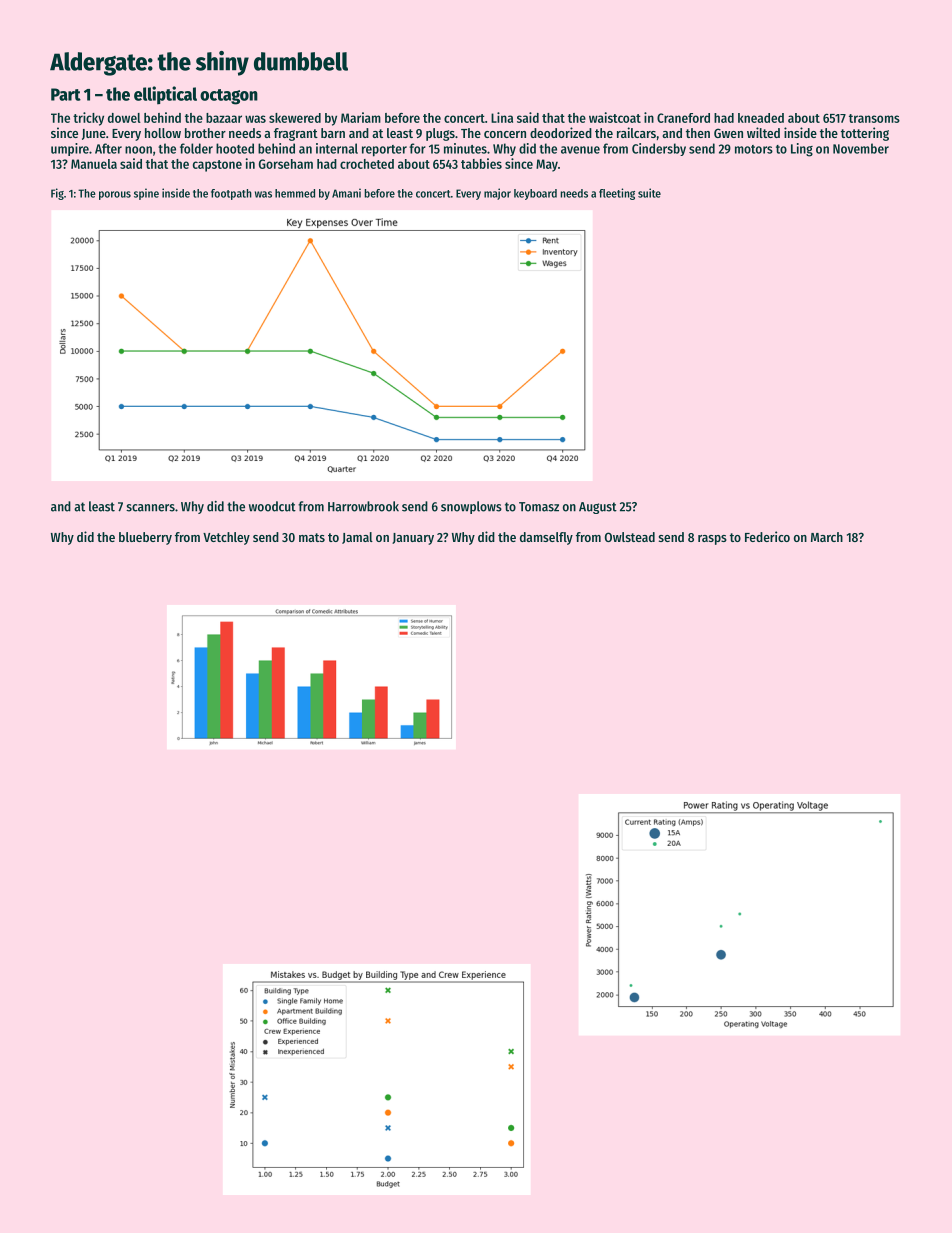 The height and width of the screenshot is (1233, 952). What do you see at coordinates (615, 117) in the screenshot?
I see `waistcoat` at bounding box center [615, 117].
